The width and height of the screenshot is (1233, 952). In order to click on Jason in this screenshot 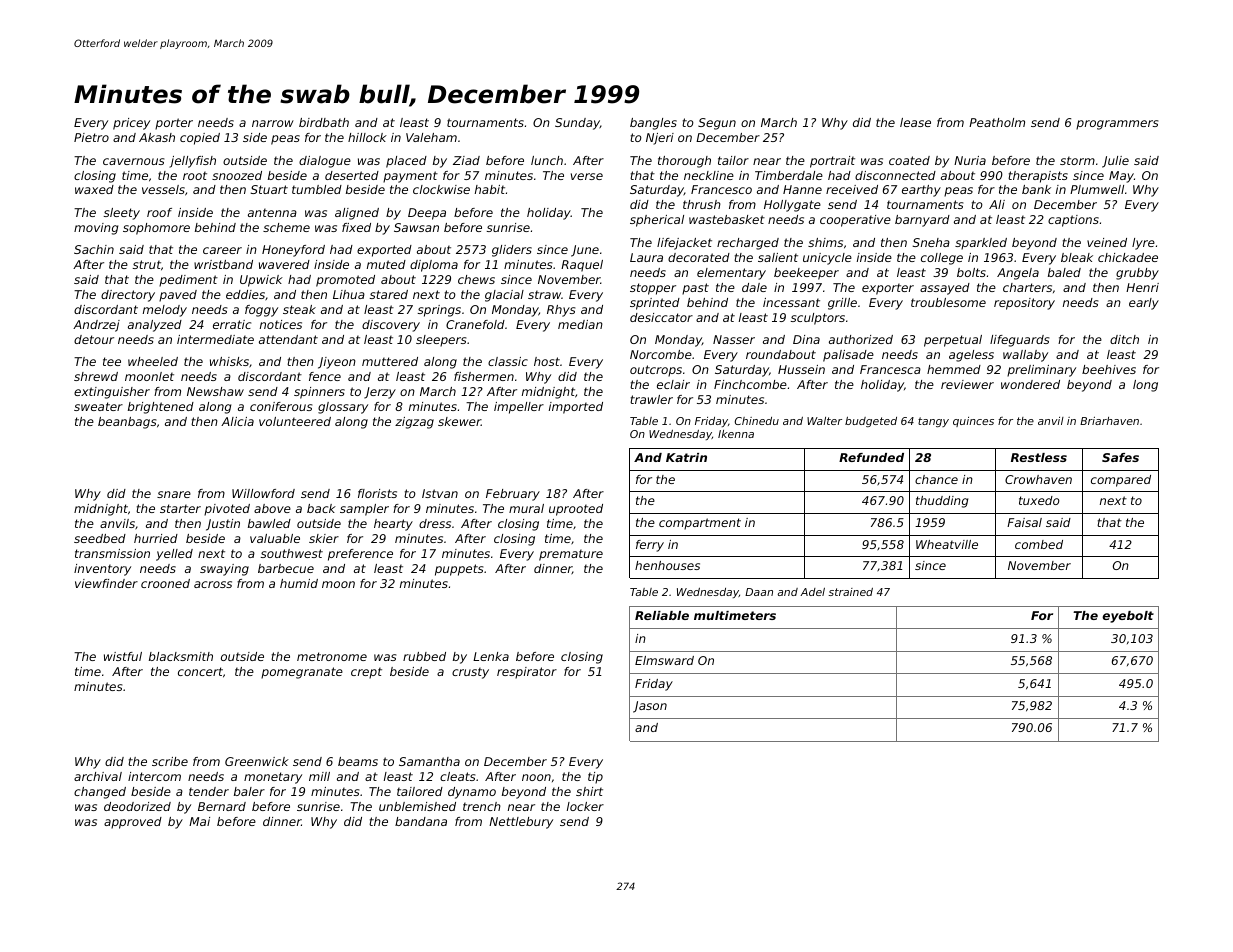, I will do `click(650, 707)`.
